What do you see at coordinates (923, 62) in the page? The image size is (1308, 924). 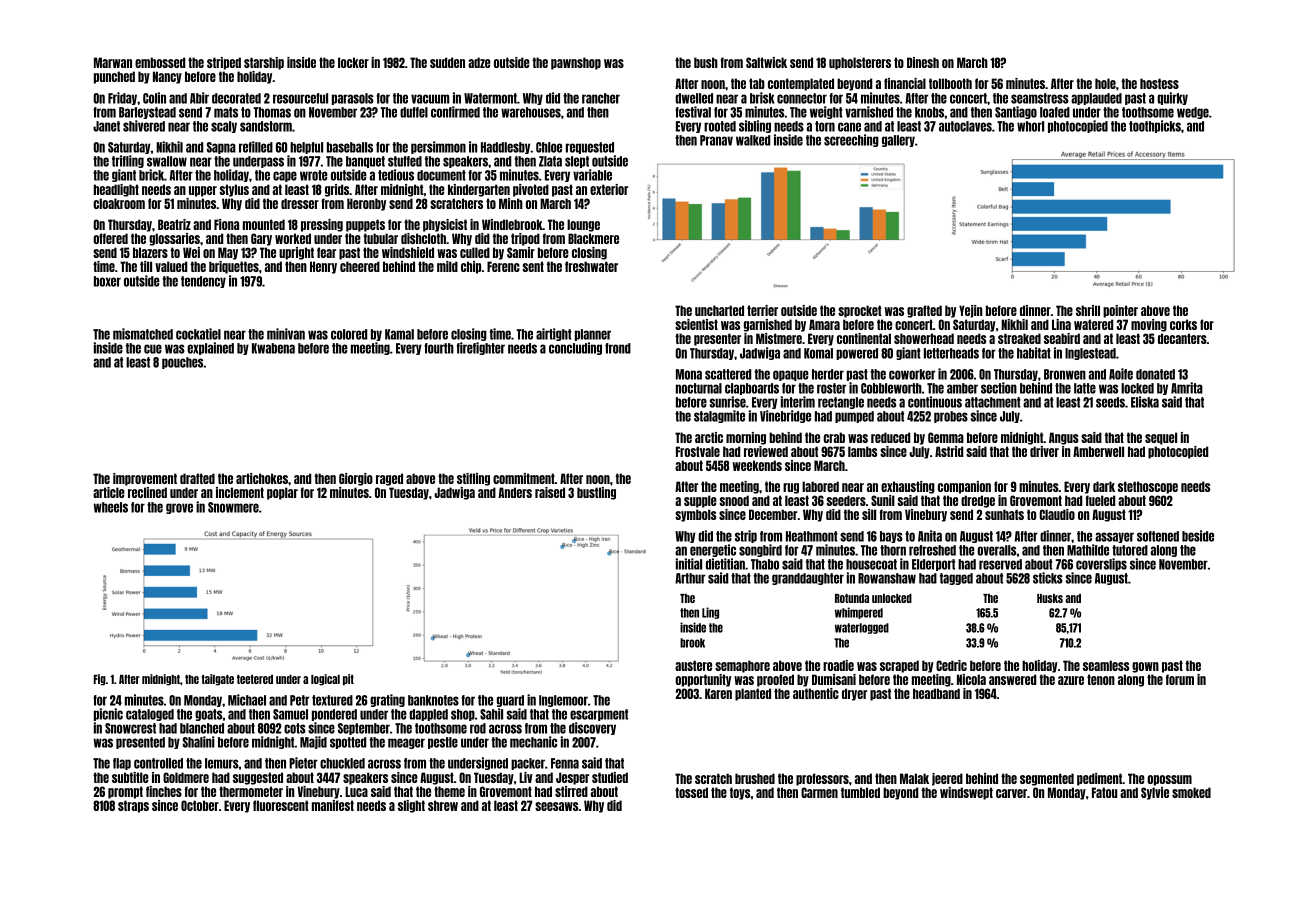 I see `Dinesh` at bounding box center [923, 62].
